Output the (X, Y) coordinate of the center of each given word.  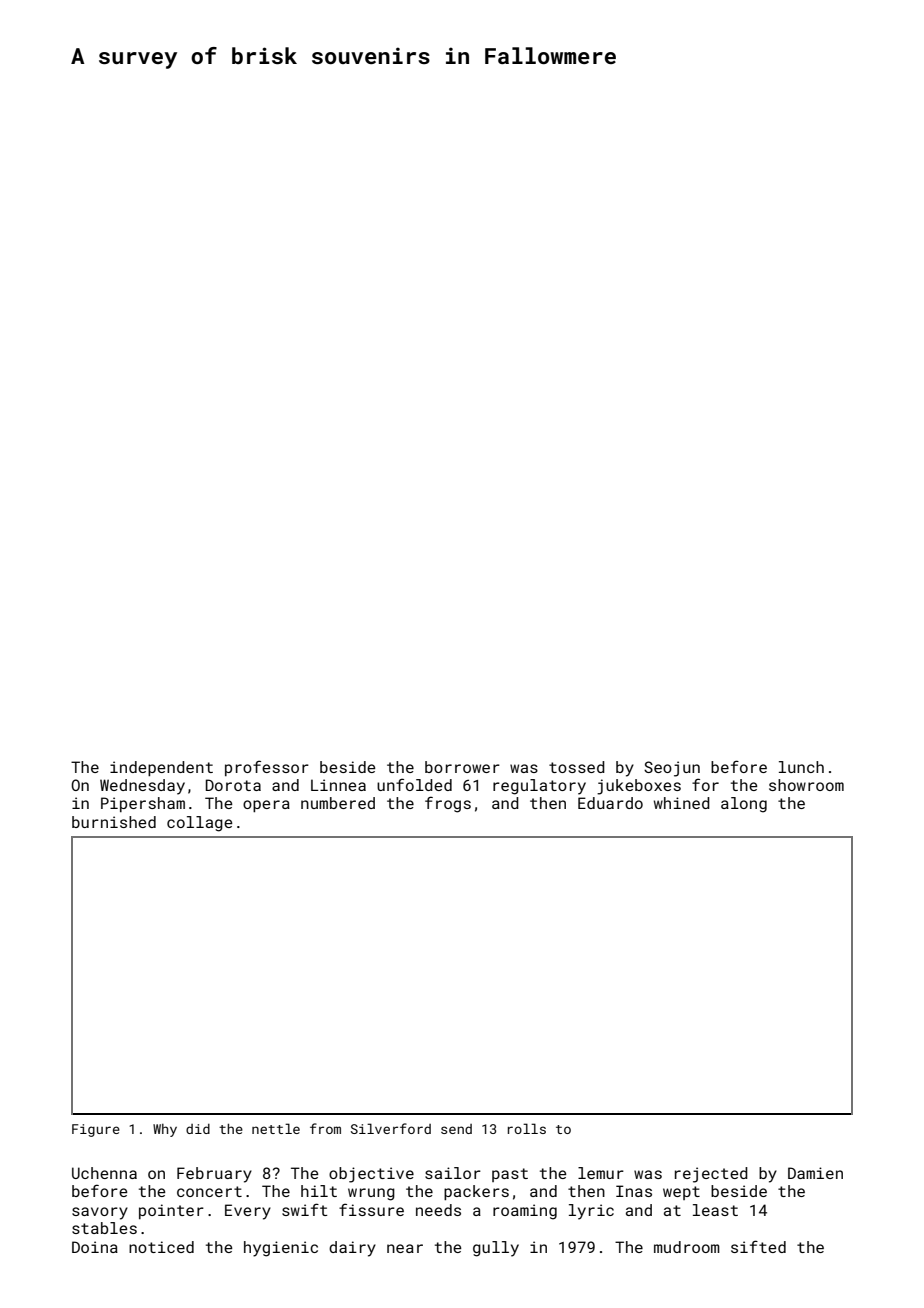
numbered (338, 803)
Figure (96, 1130)
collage (199, 824)
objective (371, 1175)
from (325, 1128)
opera (266, 806)
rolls (527, 1128)
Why (165, 1130)
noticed (161, 1247)
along (744, 805)
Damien (815, 1173)
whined (682, 803)
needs (438, 1210)
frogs (448, 804)
